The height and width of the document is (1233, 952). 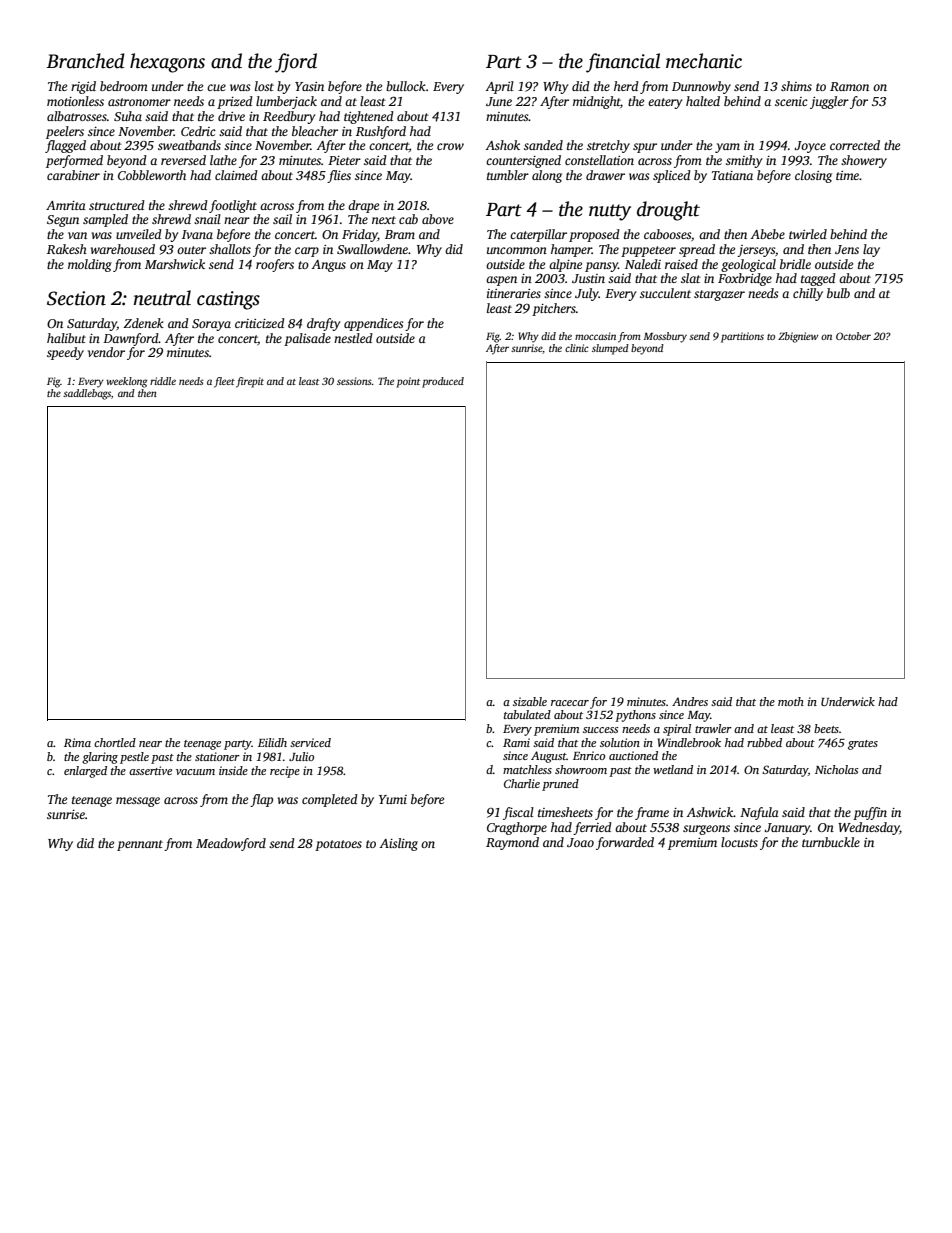 What do you see at coordinates (791, 701) in the document?
I see `moth` at bounding box center [791, 701].
